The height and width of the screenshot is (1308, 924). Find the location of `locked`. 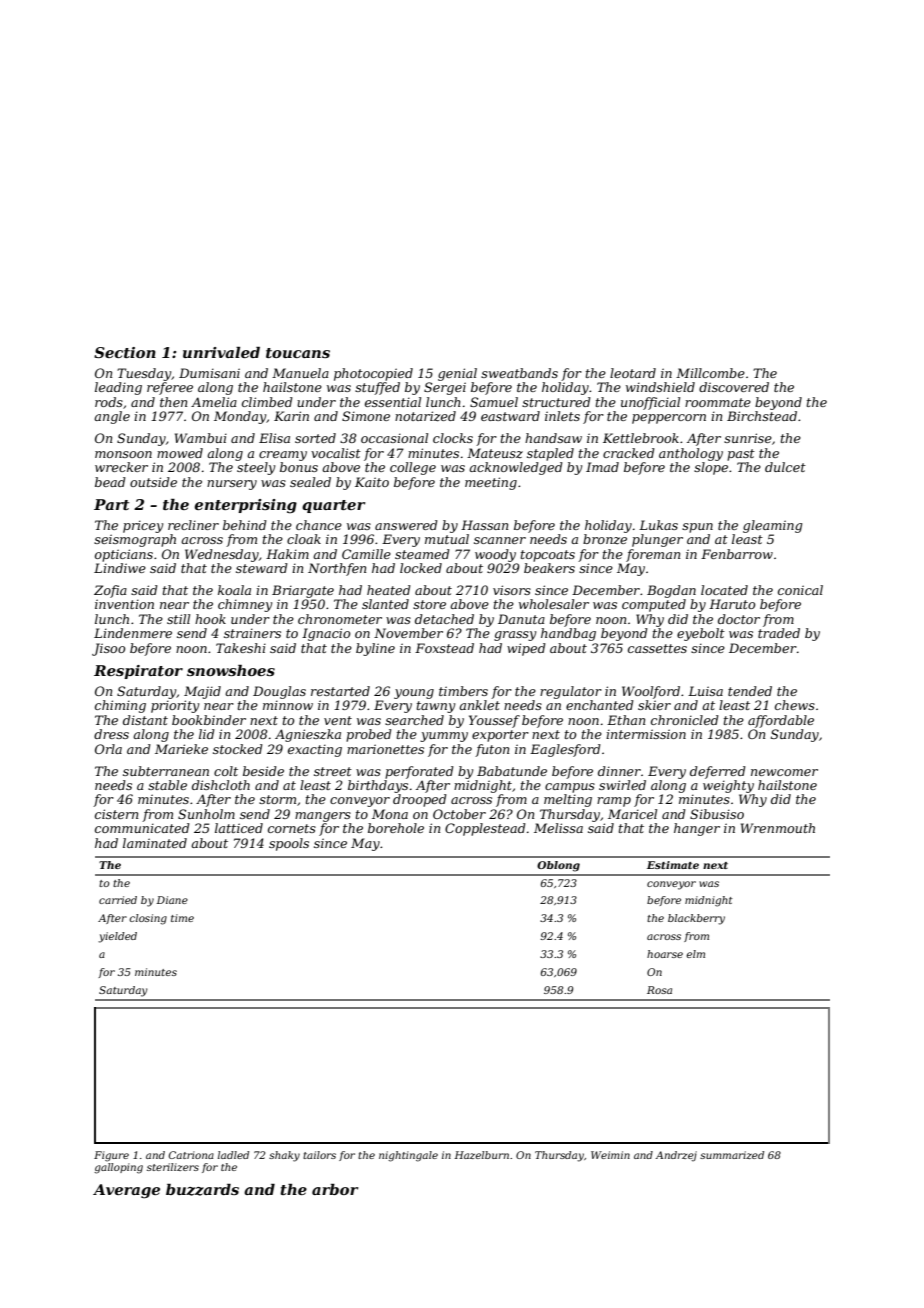

locked is located at coordinates (421, 568).
